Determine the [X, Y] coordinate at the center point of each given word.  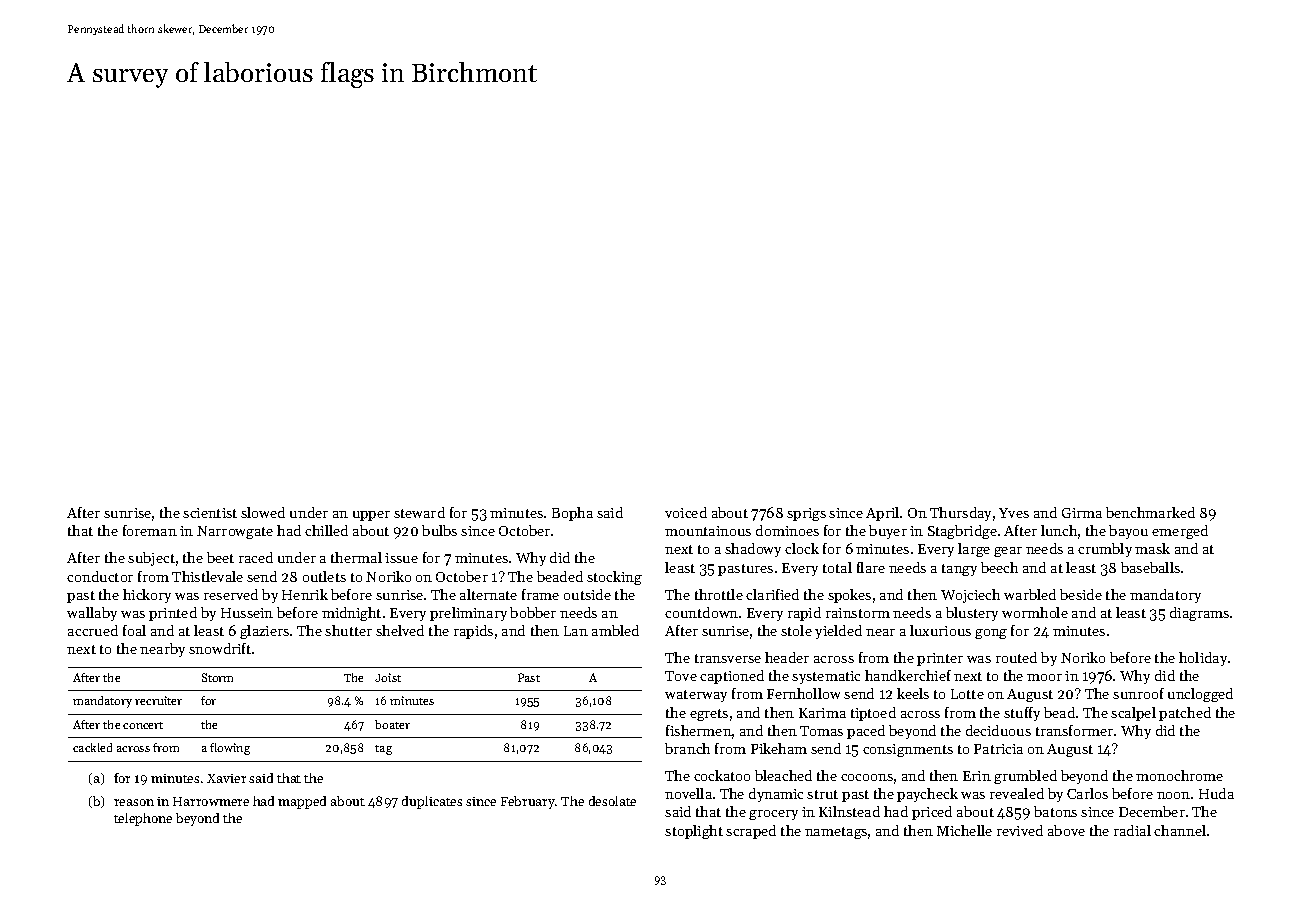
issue [401, 558]
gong [991, 634]
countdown [701, 612]
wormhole [1035, 612]
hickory [147, 596]
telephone [143, 819]
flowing [230, 749]
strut [822, 794]
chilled [326, 530]
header [787, 657]
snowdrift [220, 648]
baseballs [1150, 567]
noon [1173, 795]
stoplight [694, 832]
